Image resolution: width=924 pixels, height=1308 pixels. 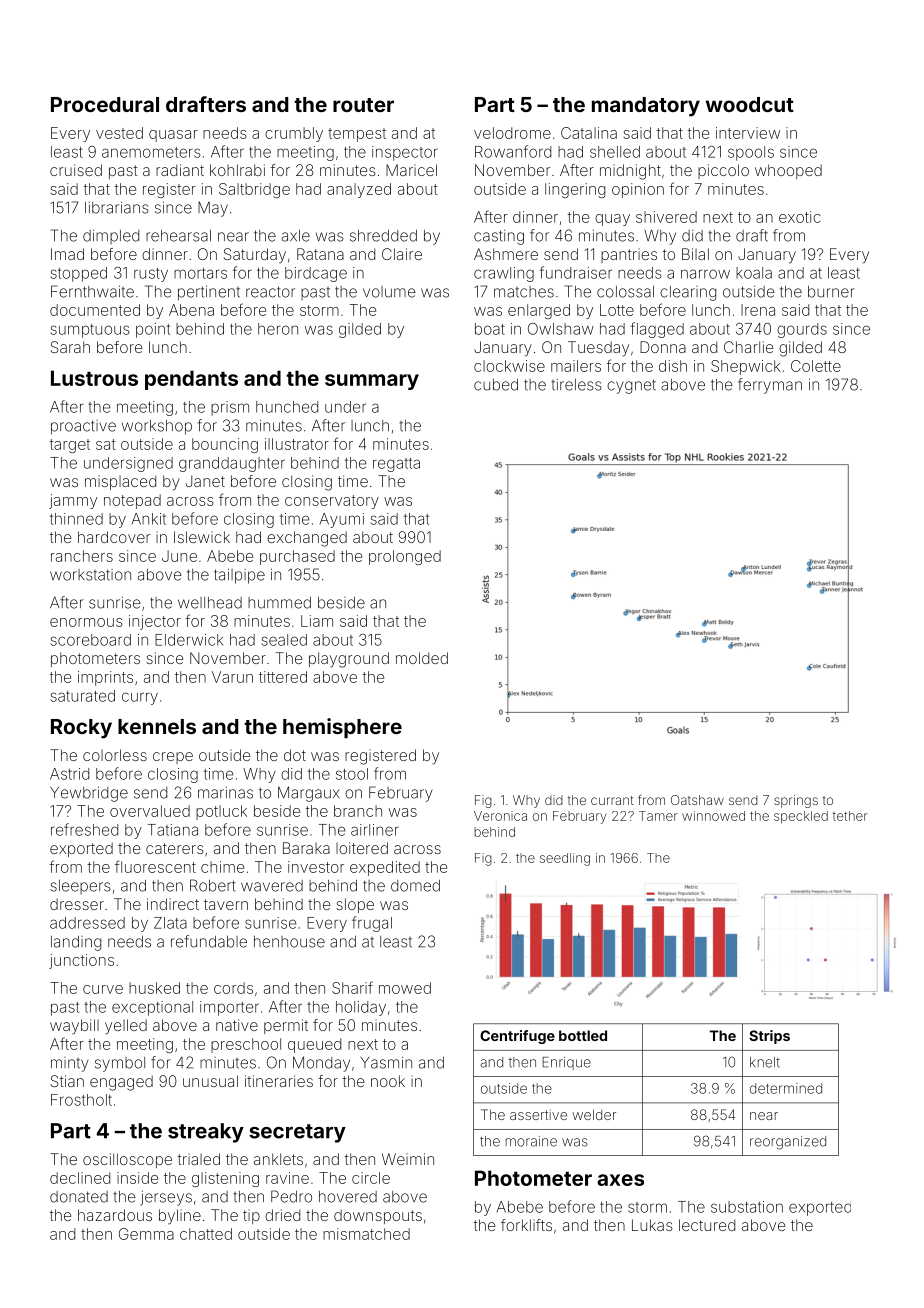 What do you see at coordinates (750, 104) in the screenshot?
I see `woodcut` at bounding box center [750, 104].
